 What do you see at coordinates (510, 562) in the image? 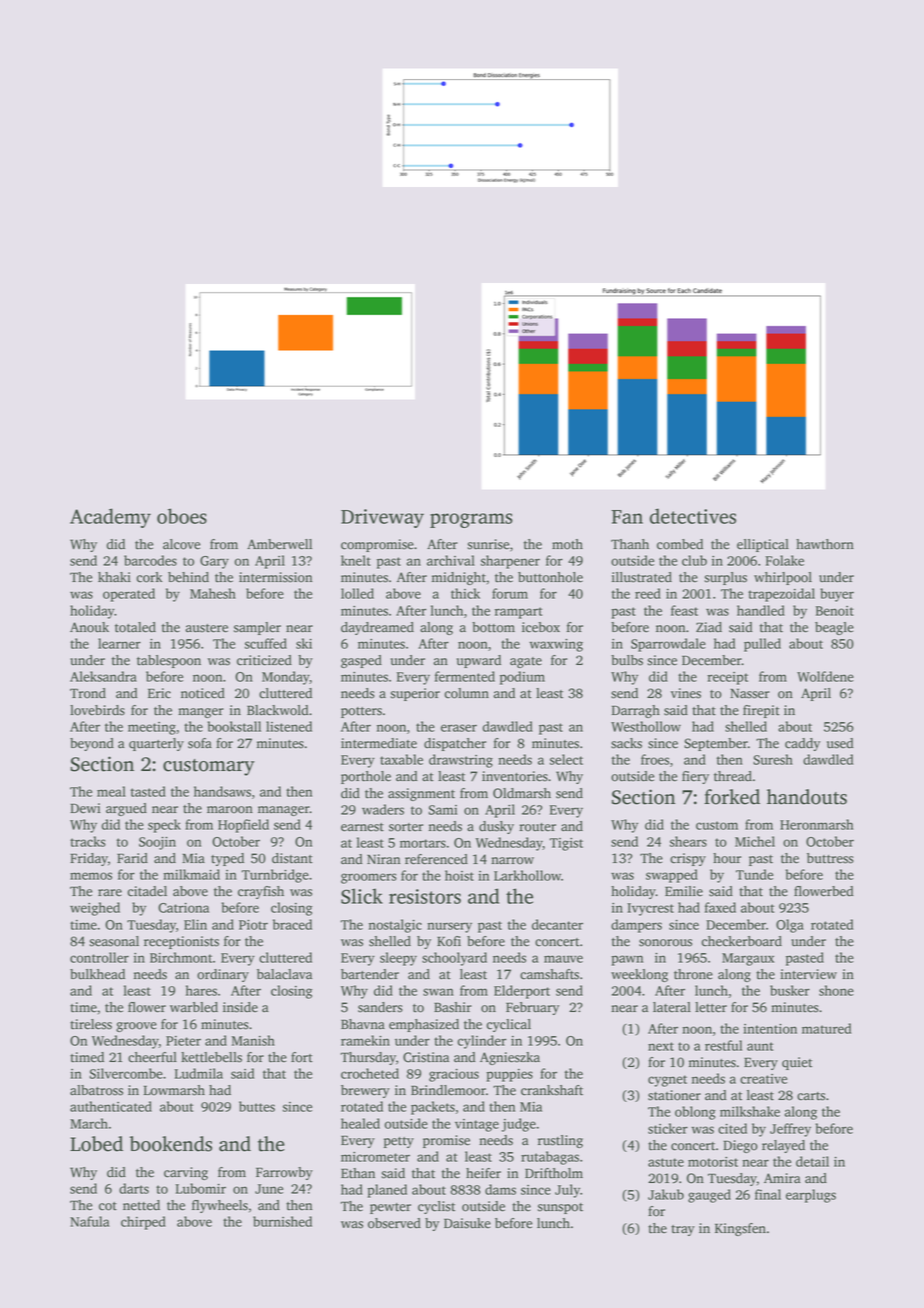
I see `sharpener` at bounding box center [510, 562].
